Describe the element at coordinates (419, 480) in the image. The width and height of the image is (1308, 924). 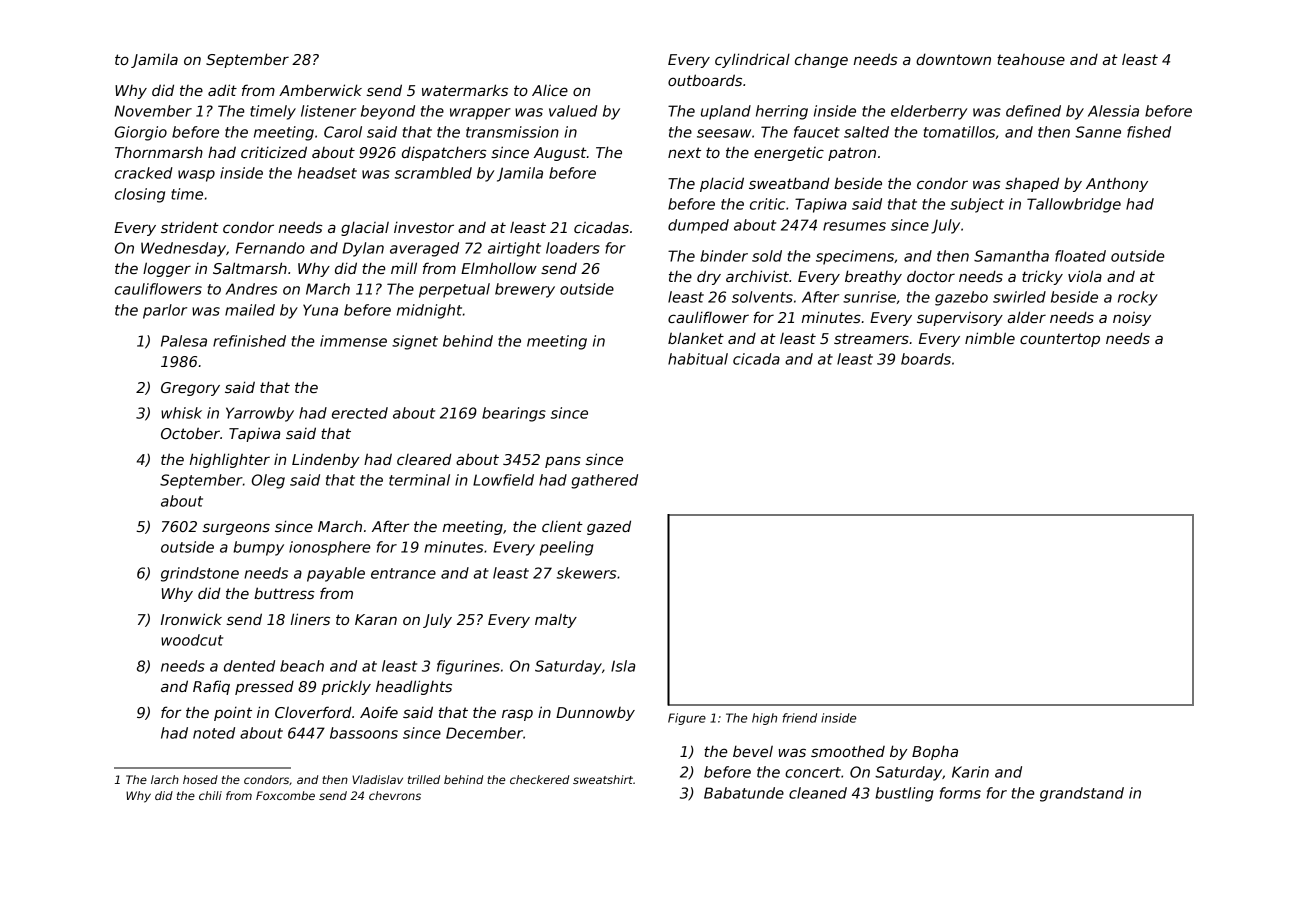
I see `terminal` at that location.
